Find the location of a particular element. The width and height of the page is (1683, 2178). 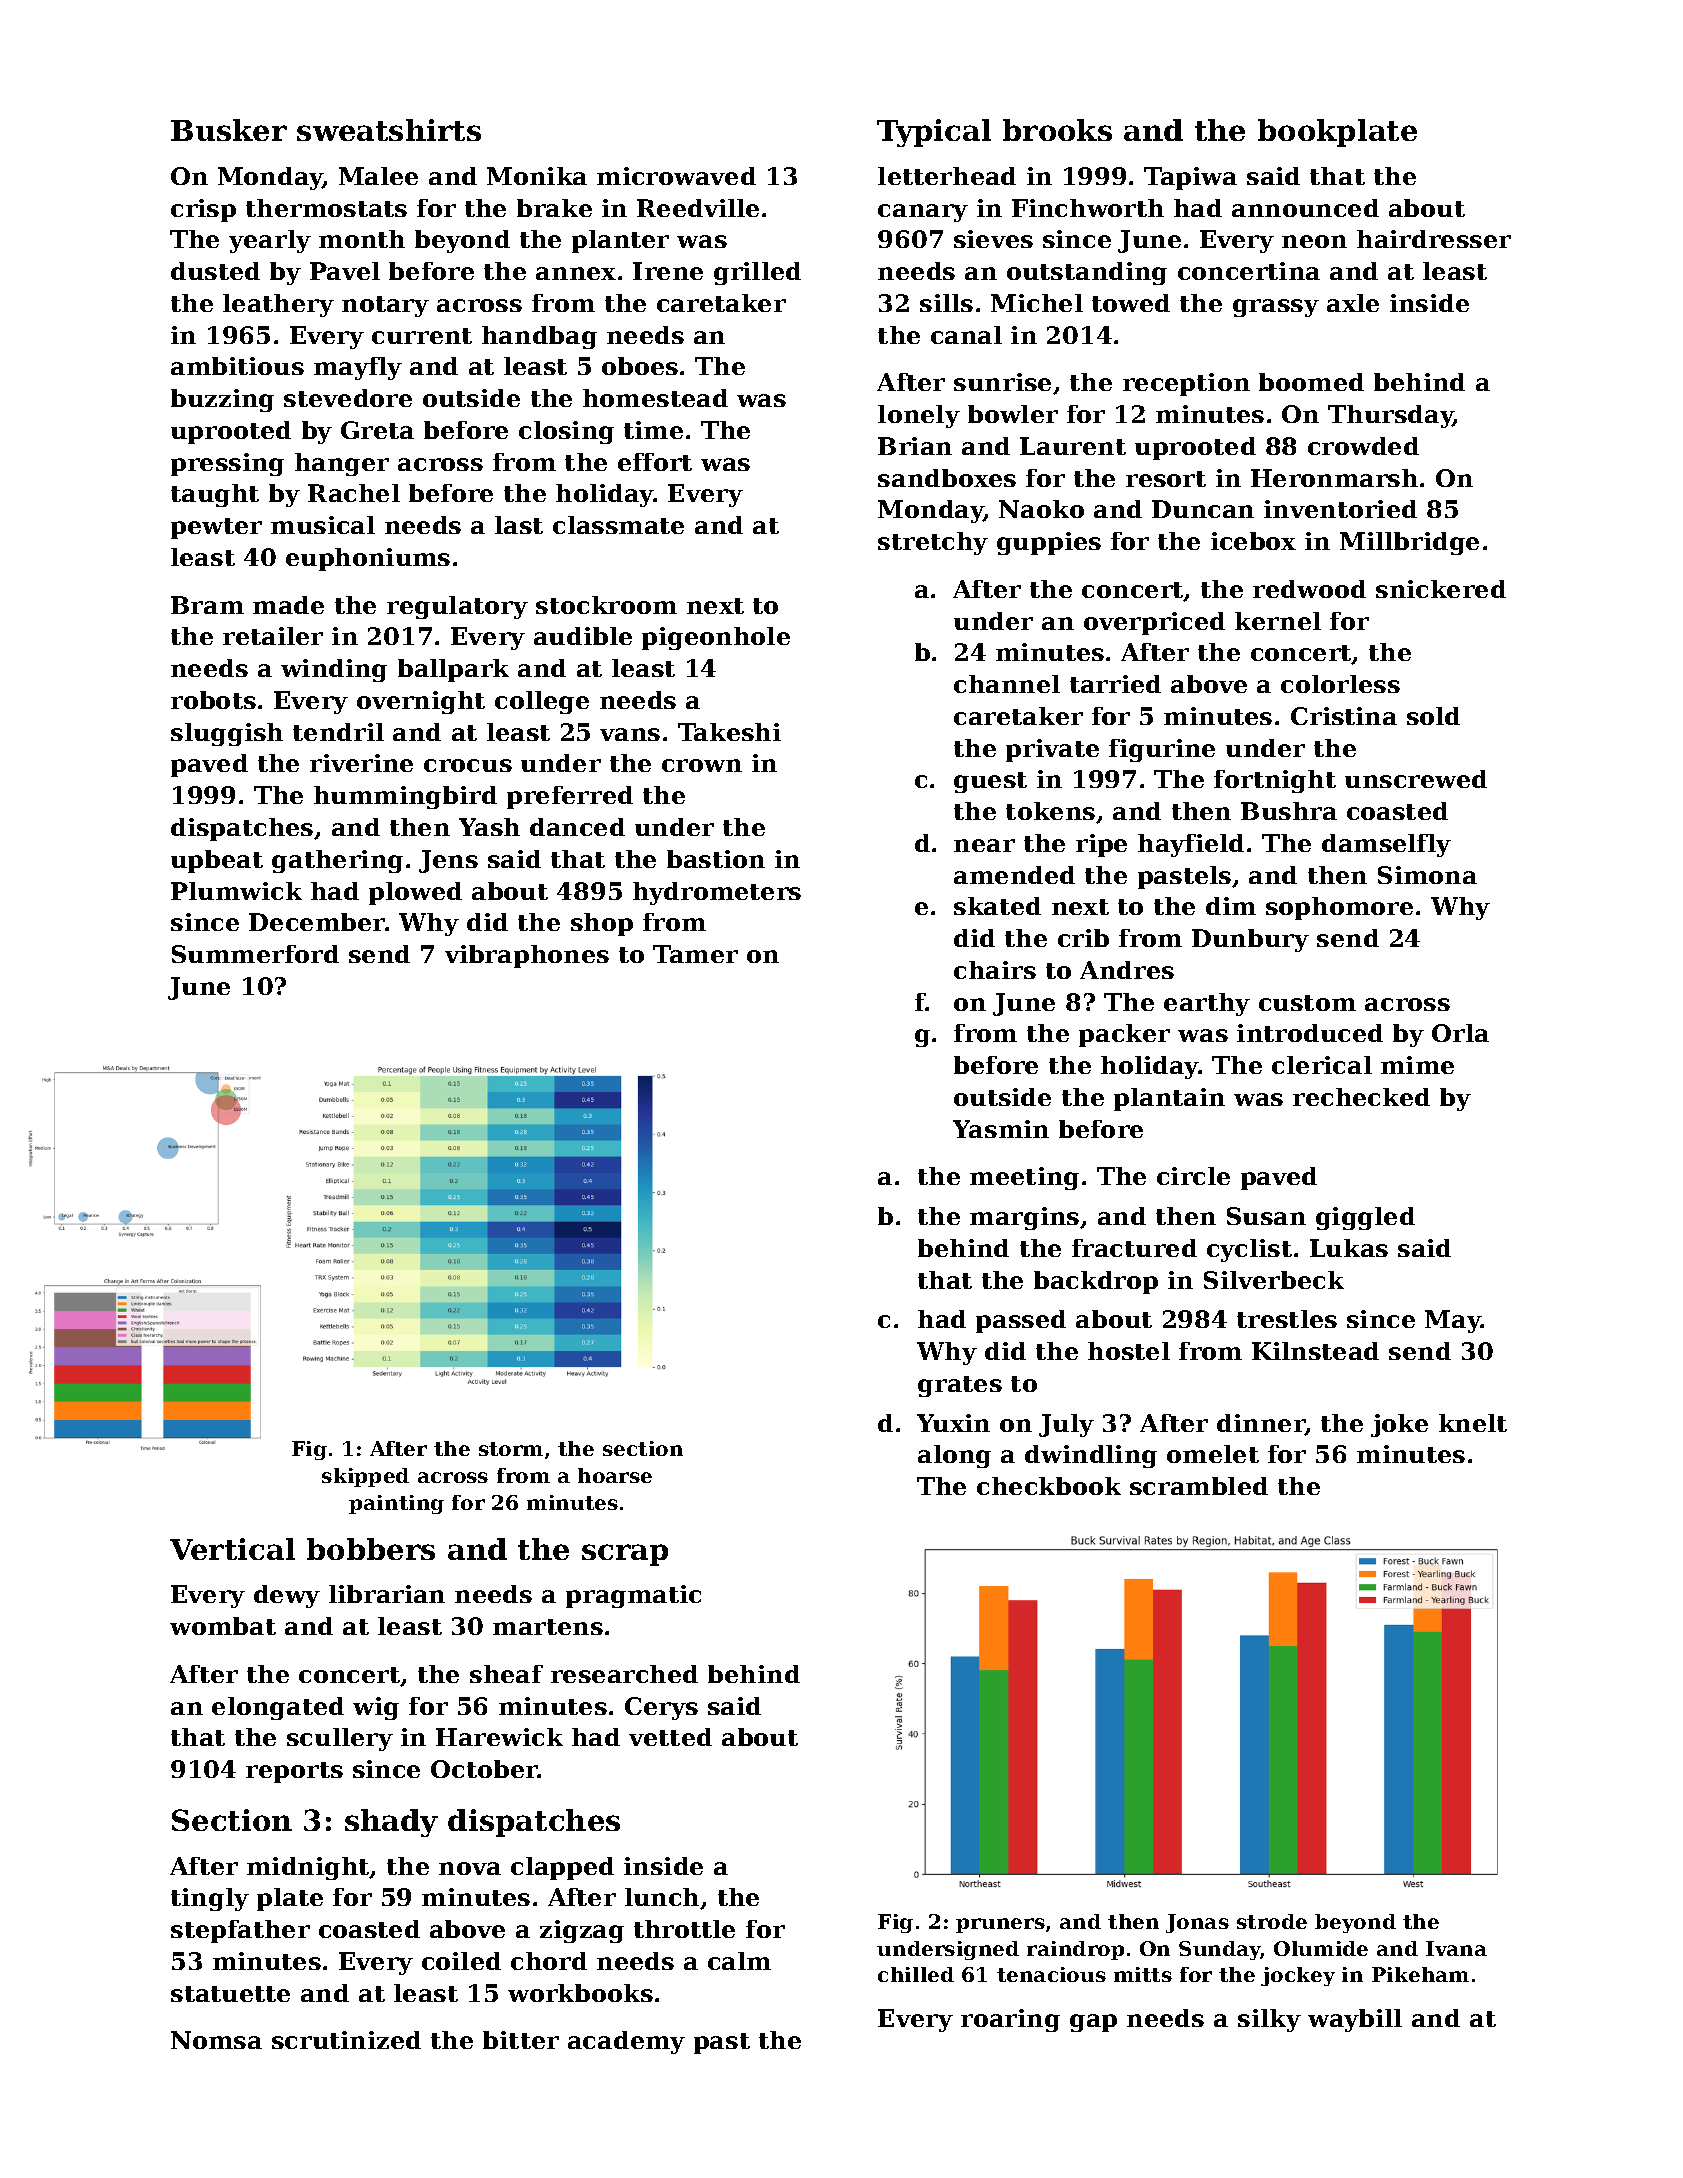

pigeonhole is located at coordinates (716, 638).
